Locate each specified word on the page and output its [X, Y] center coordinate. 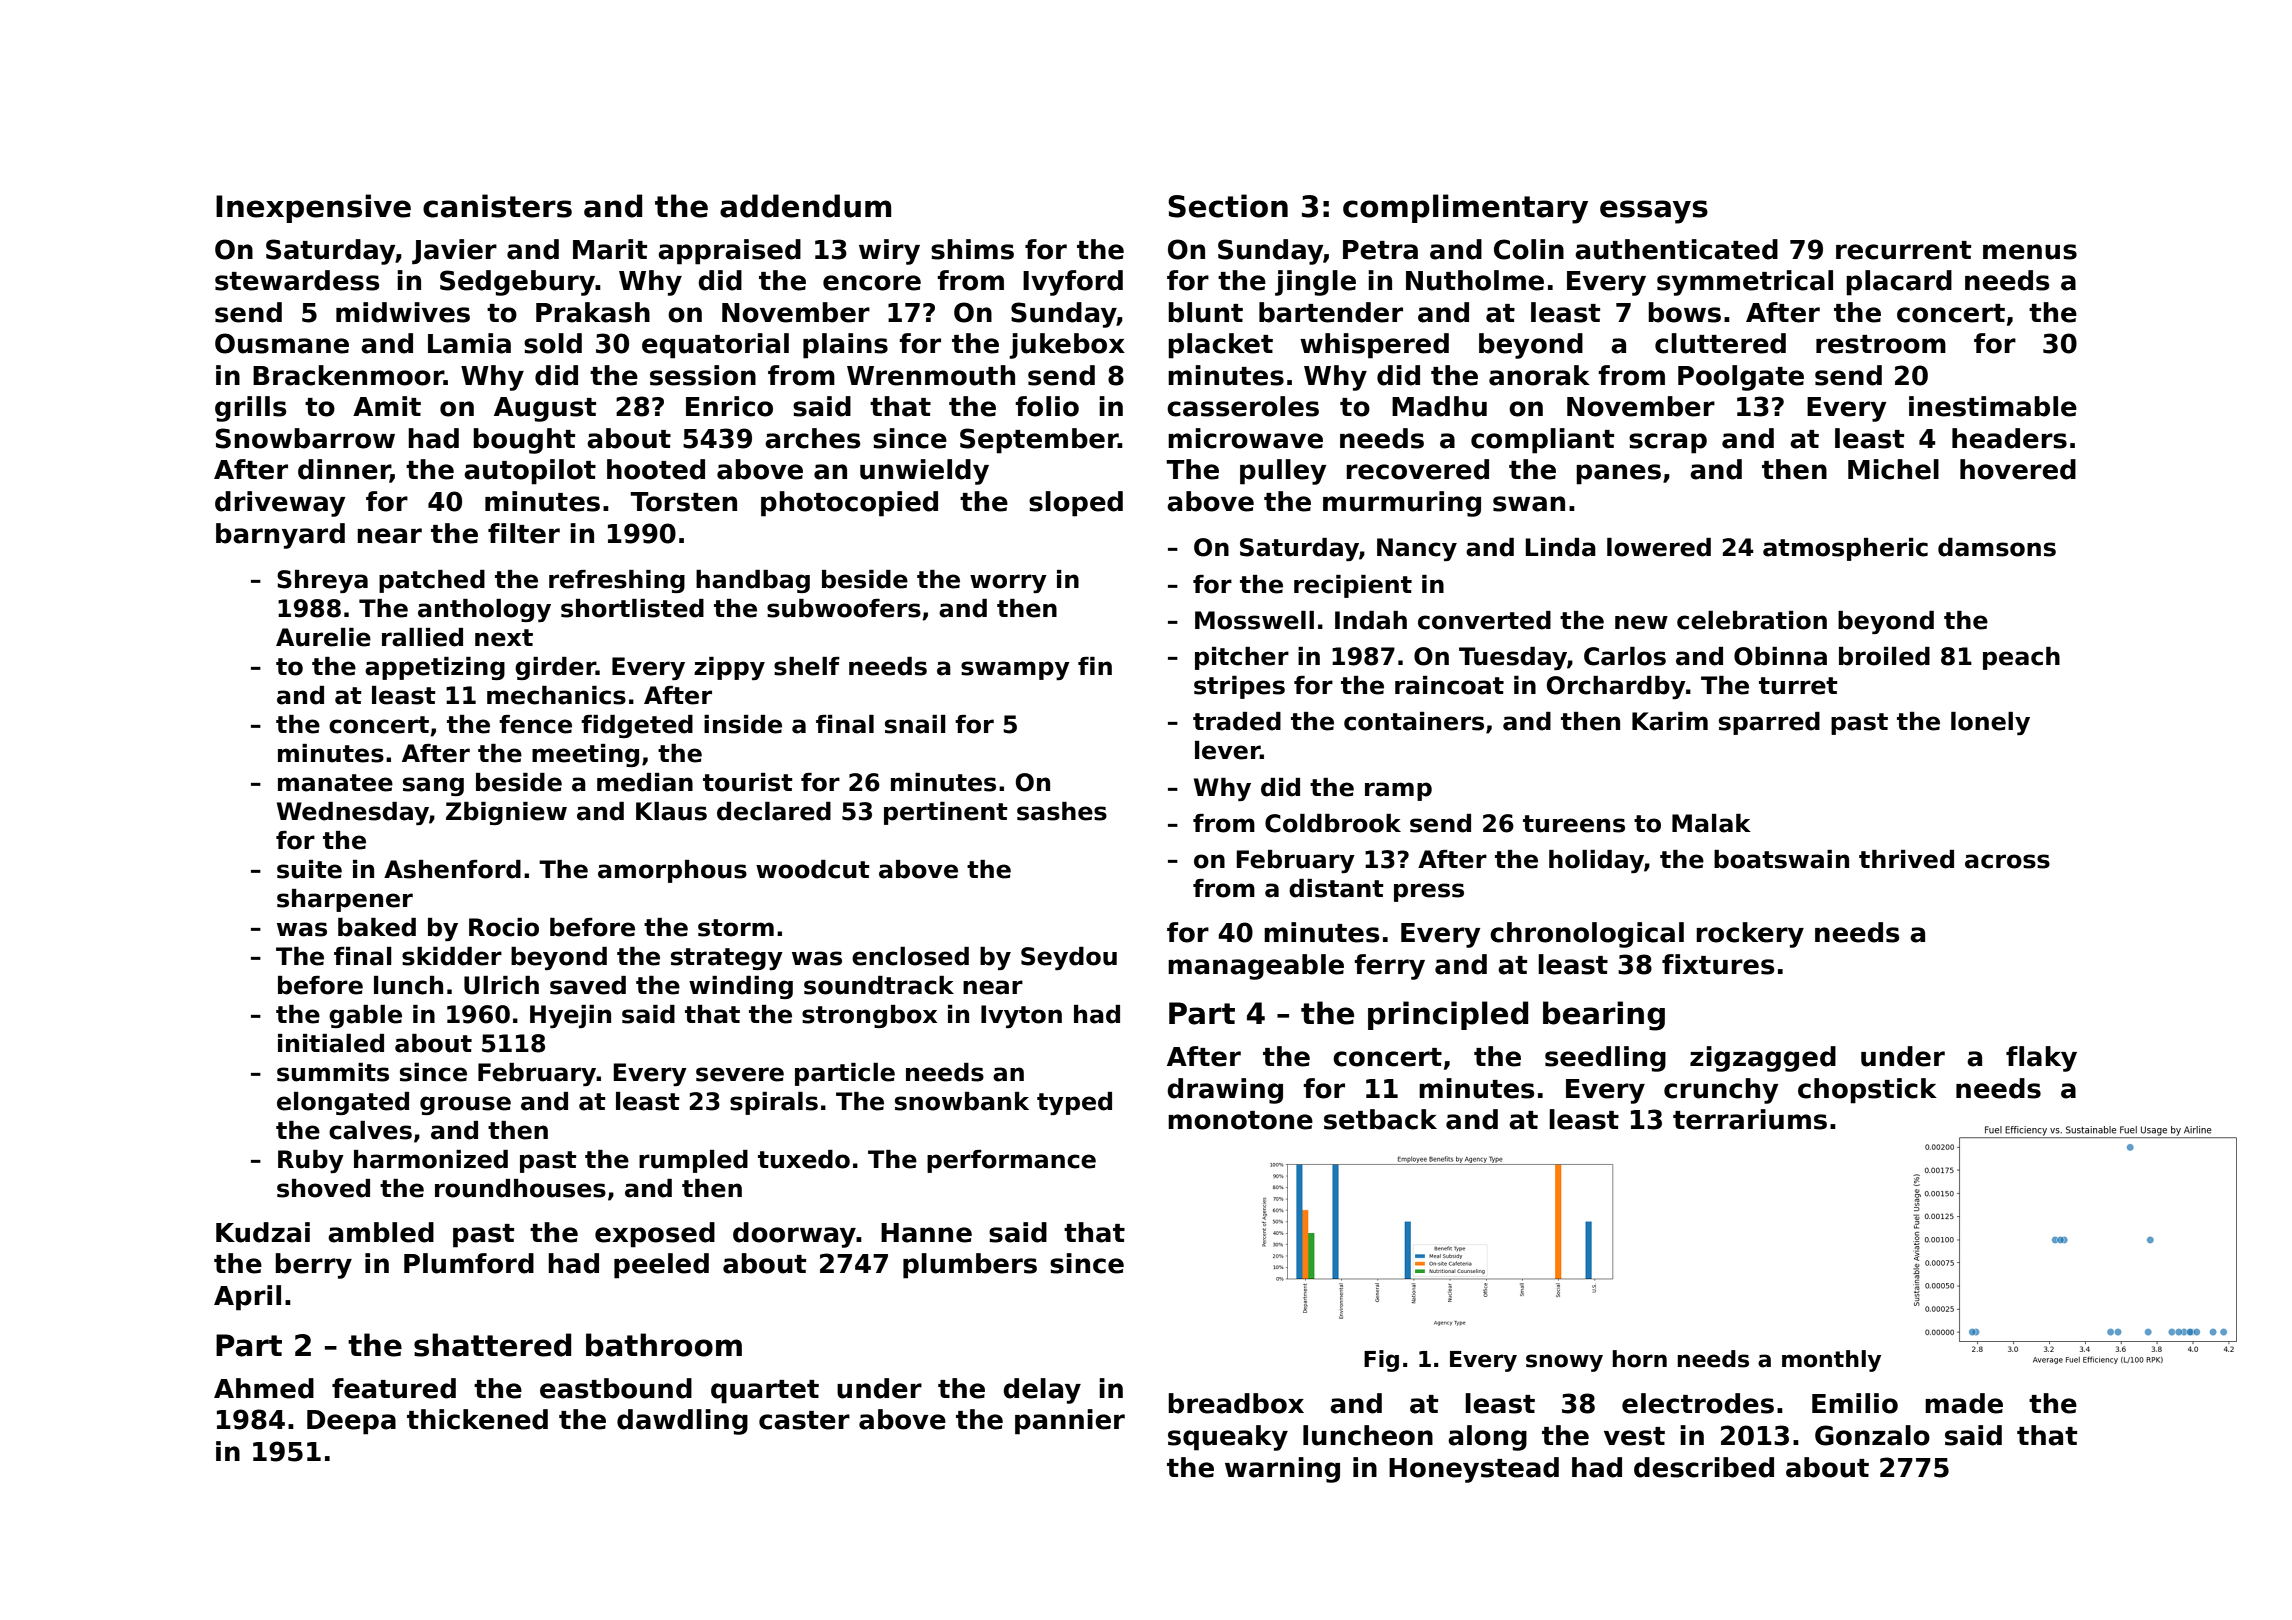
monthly [1831, 1361]
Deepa [351, 1422]
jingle [1315, 283]
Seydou [1069, 958]
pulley [1283, 472]
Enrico [729, 406]
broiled [1884, 656]
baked [377, 927]
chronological [1587, 935]
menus [2030, 252]
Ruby [311, 1161]
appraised [729, 252]
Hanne [926, 1233]
